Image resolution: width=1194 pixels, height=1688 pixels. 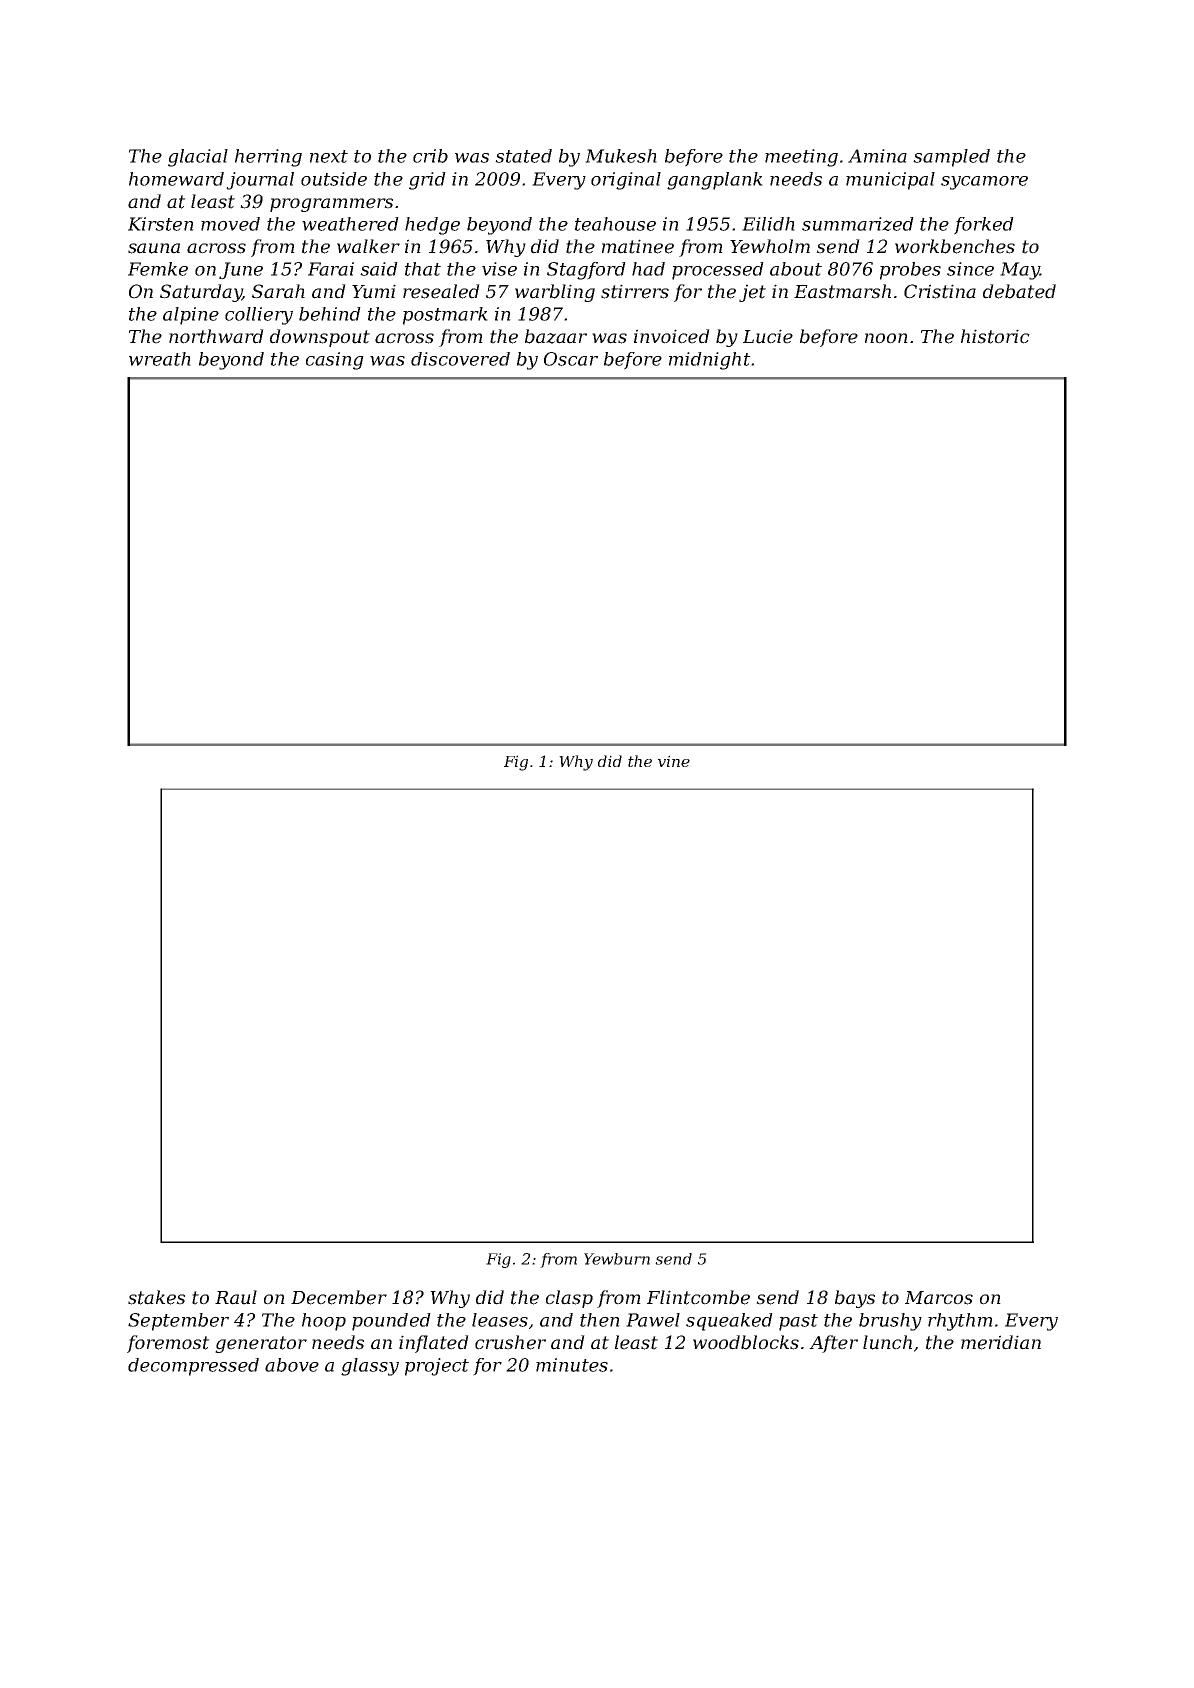 What do you see at coordinates (236, 1297) in the document?
I see `Raul` at bounding box center [236, 1297].
